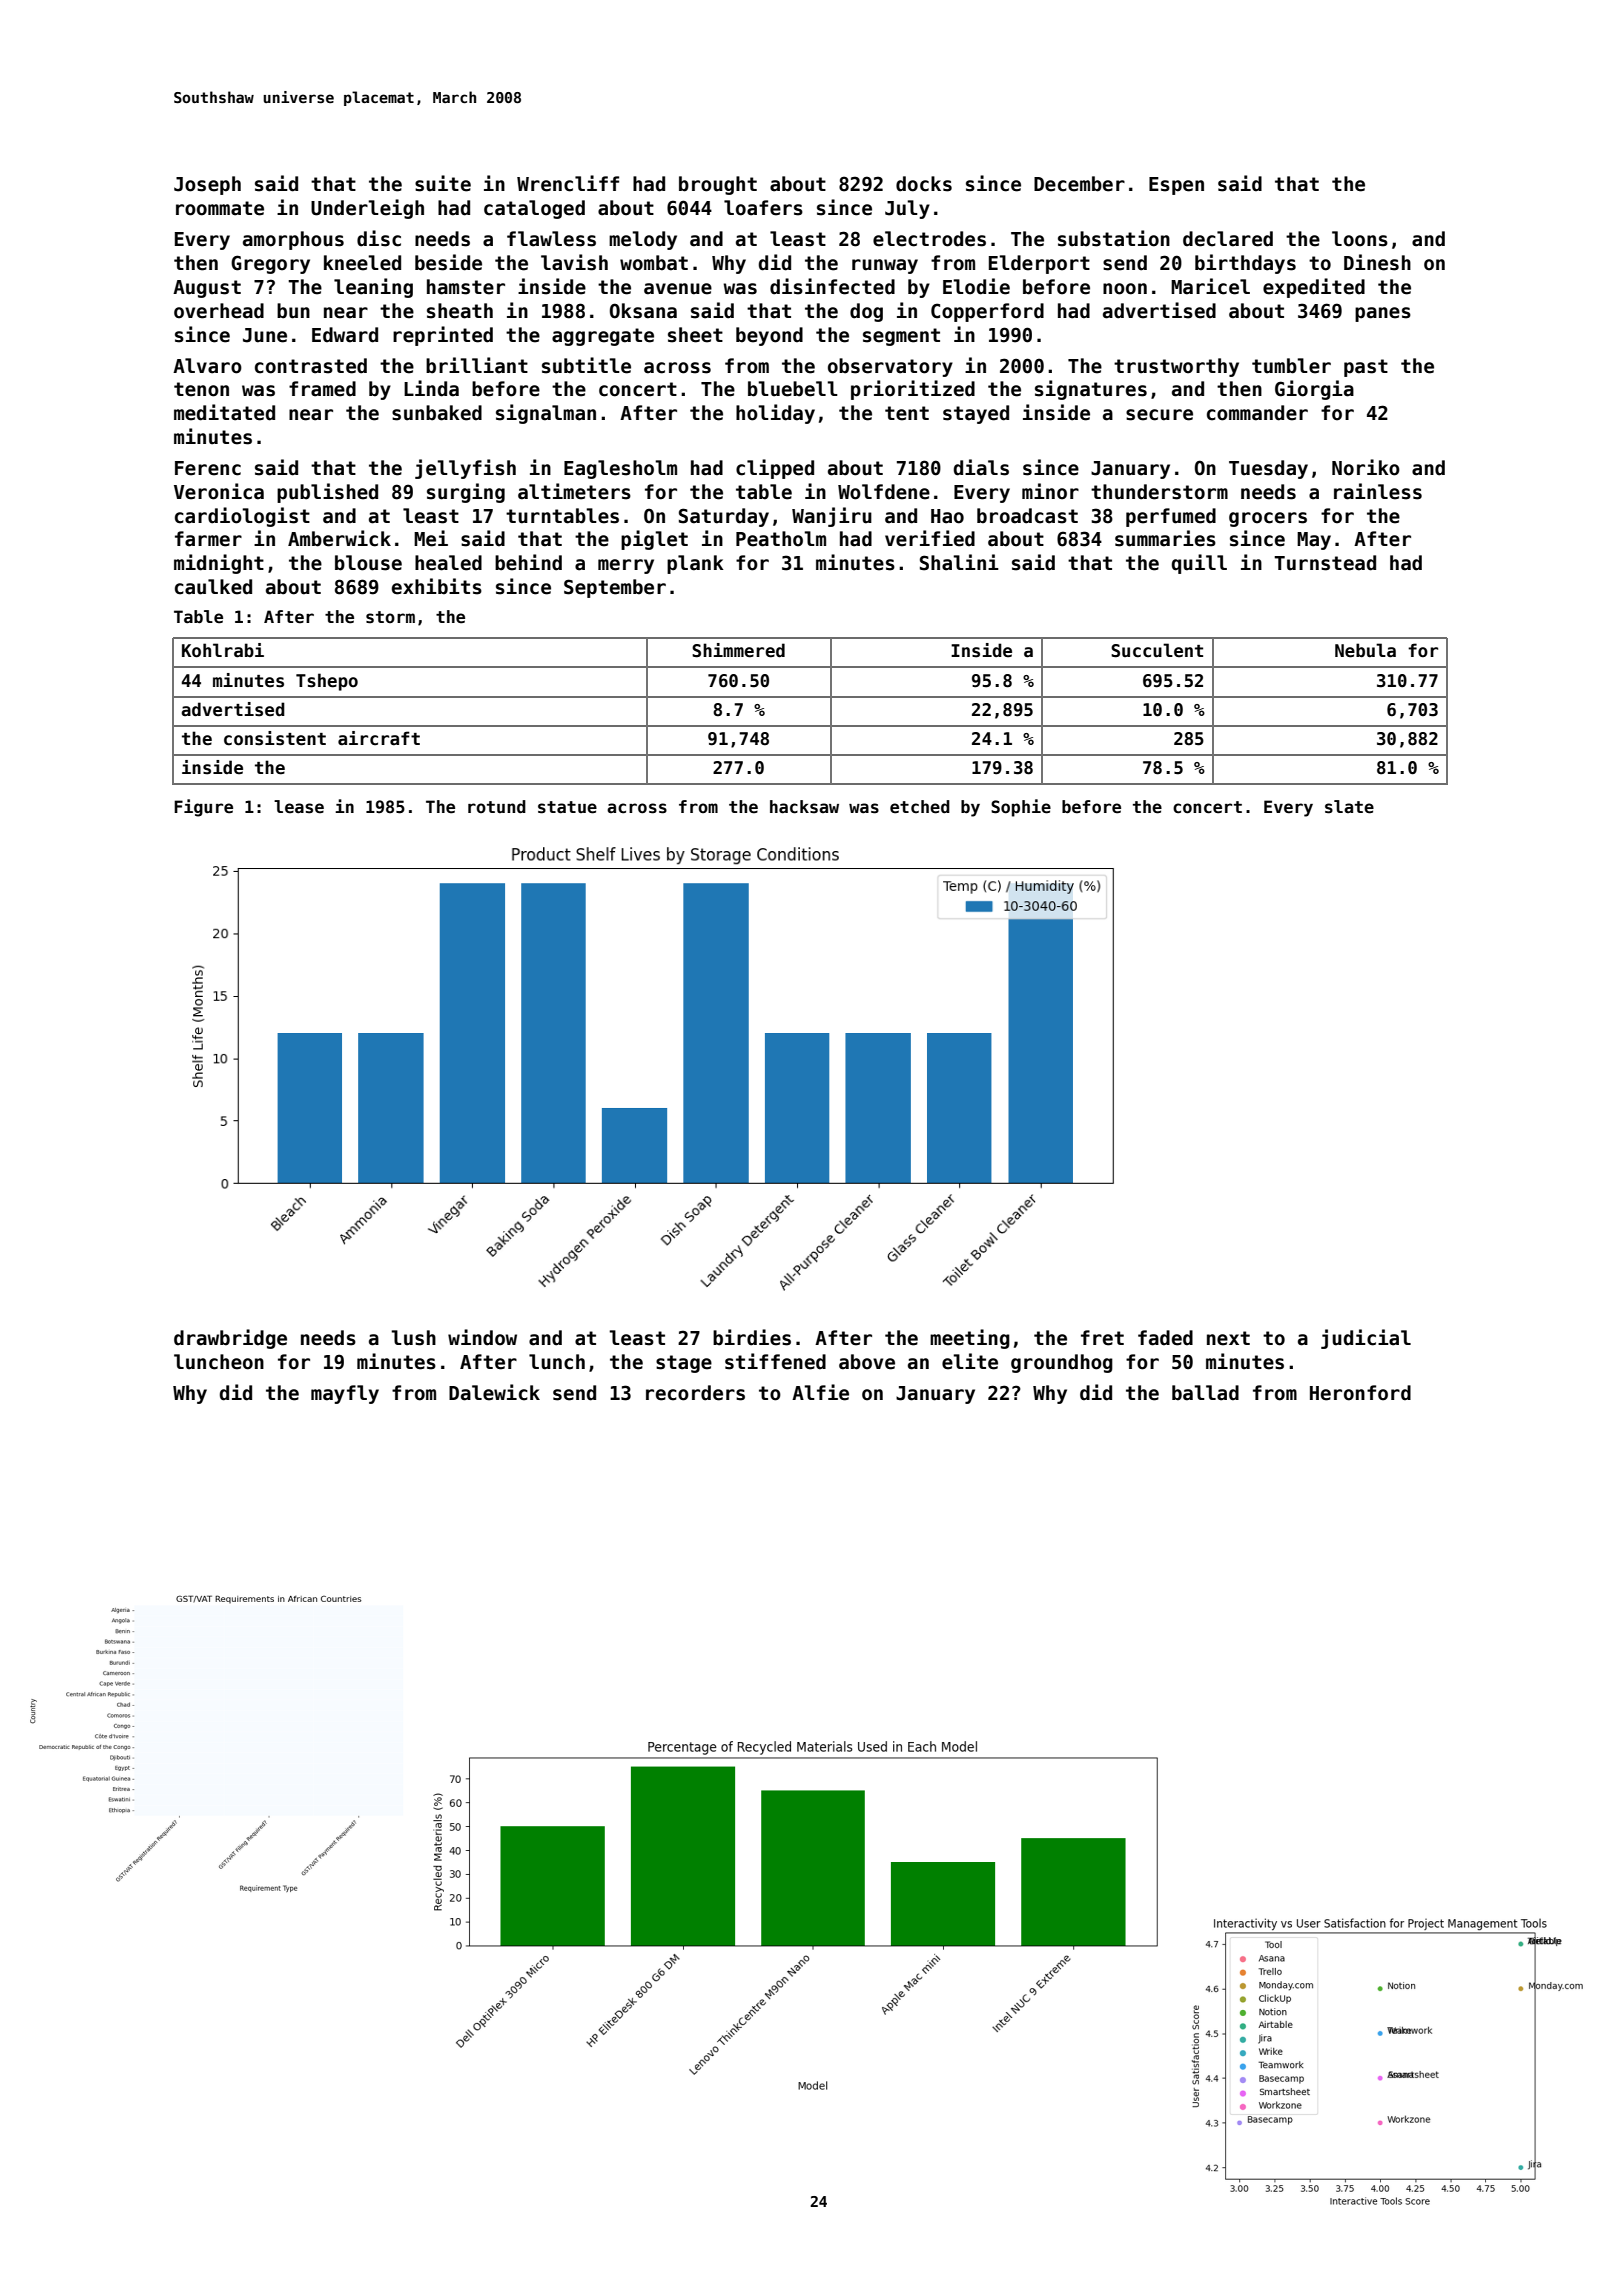 The image size is (1620, 2292). Describe the element at coordinates (1349, 807) in the image. I see `slate` at that location.
